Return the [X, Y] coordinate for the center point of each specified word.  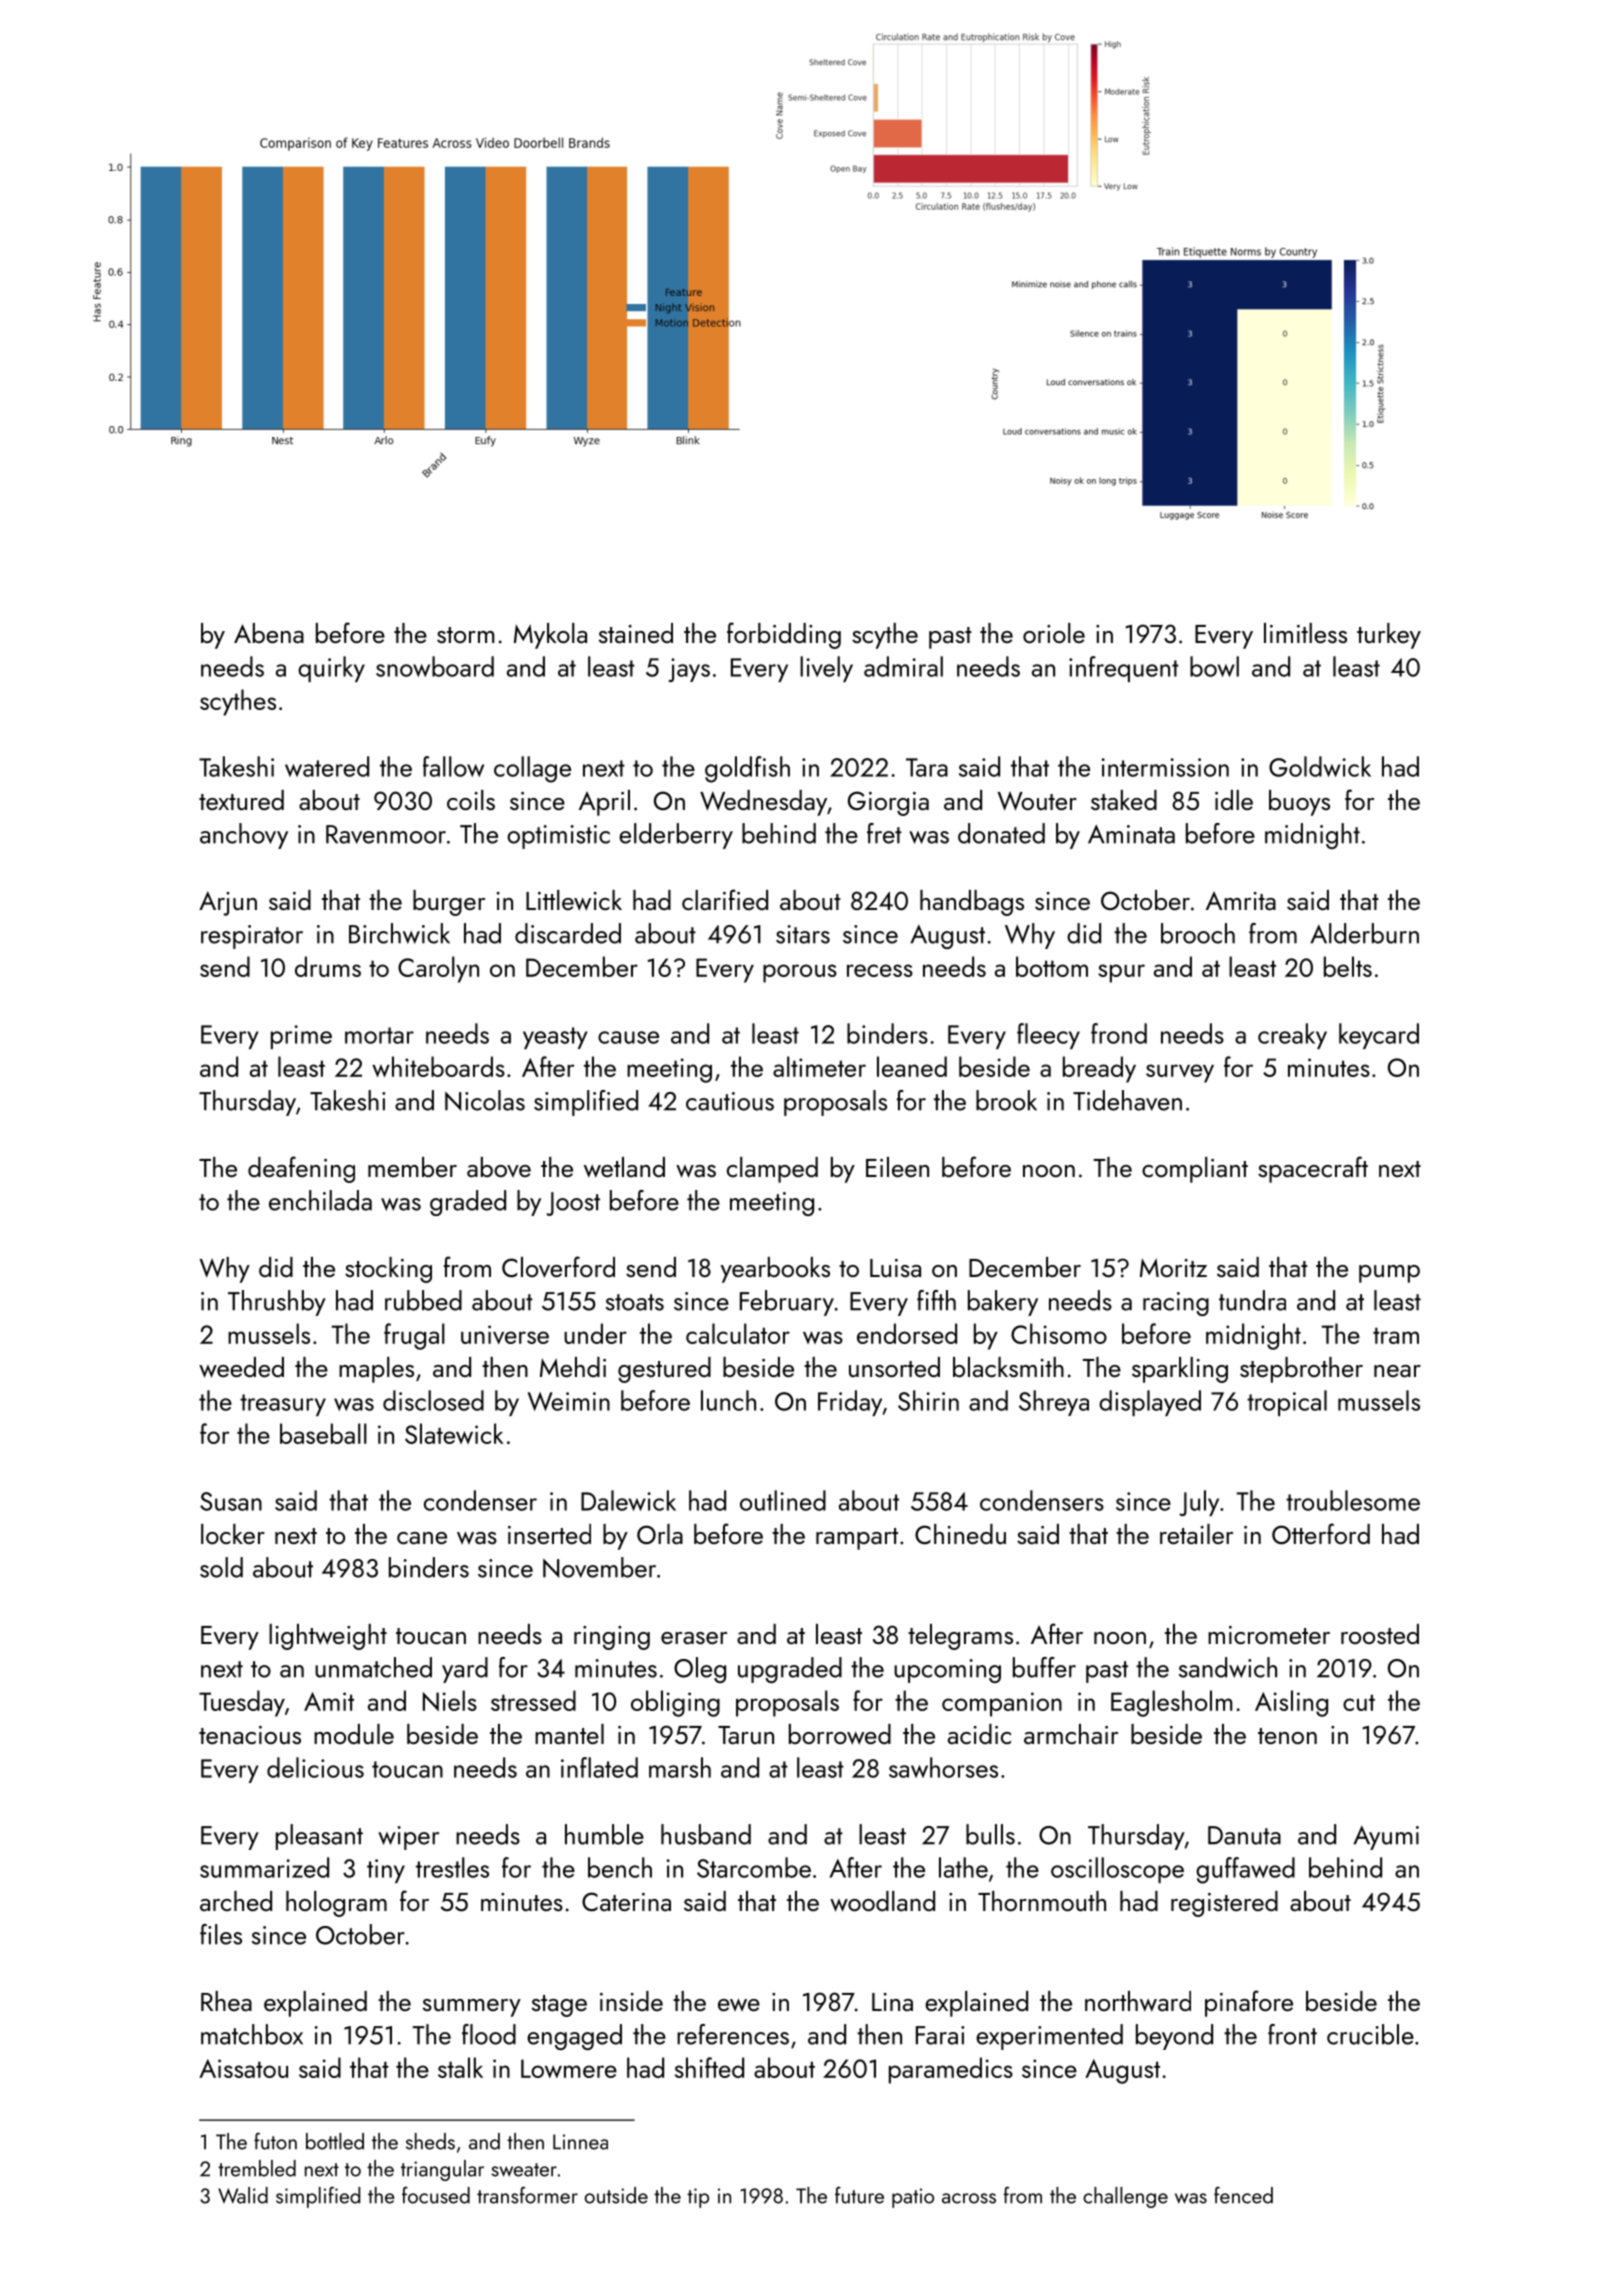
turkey [1389, 636]
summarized [264, 1867]
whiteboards [438, 1066]
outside [616, 2195]
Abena [269, 633]
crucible [1370, 2034]
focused [436, 2195]
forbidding [784, 635]
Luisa [895, 1268]
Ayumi [1386, 1838]
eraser [694, 1638]
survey [1180, 1073]
